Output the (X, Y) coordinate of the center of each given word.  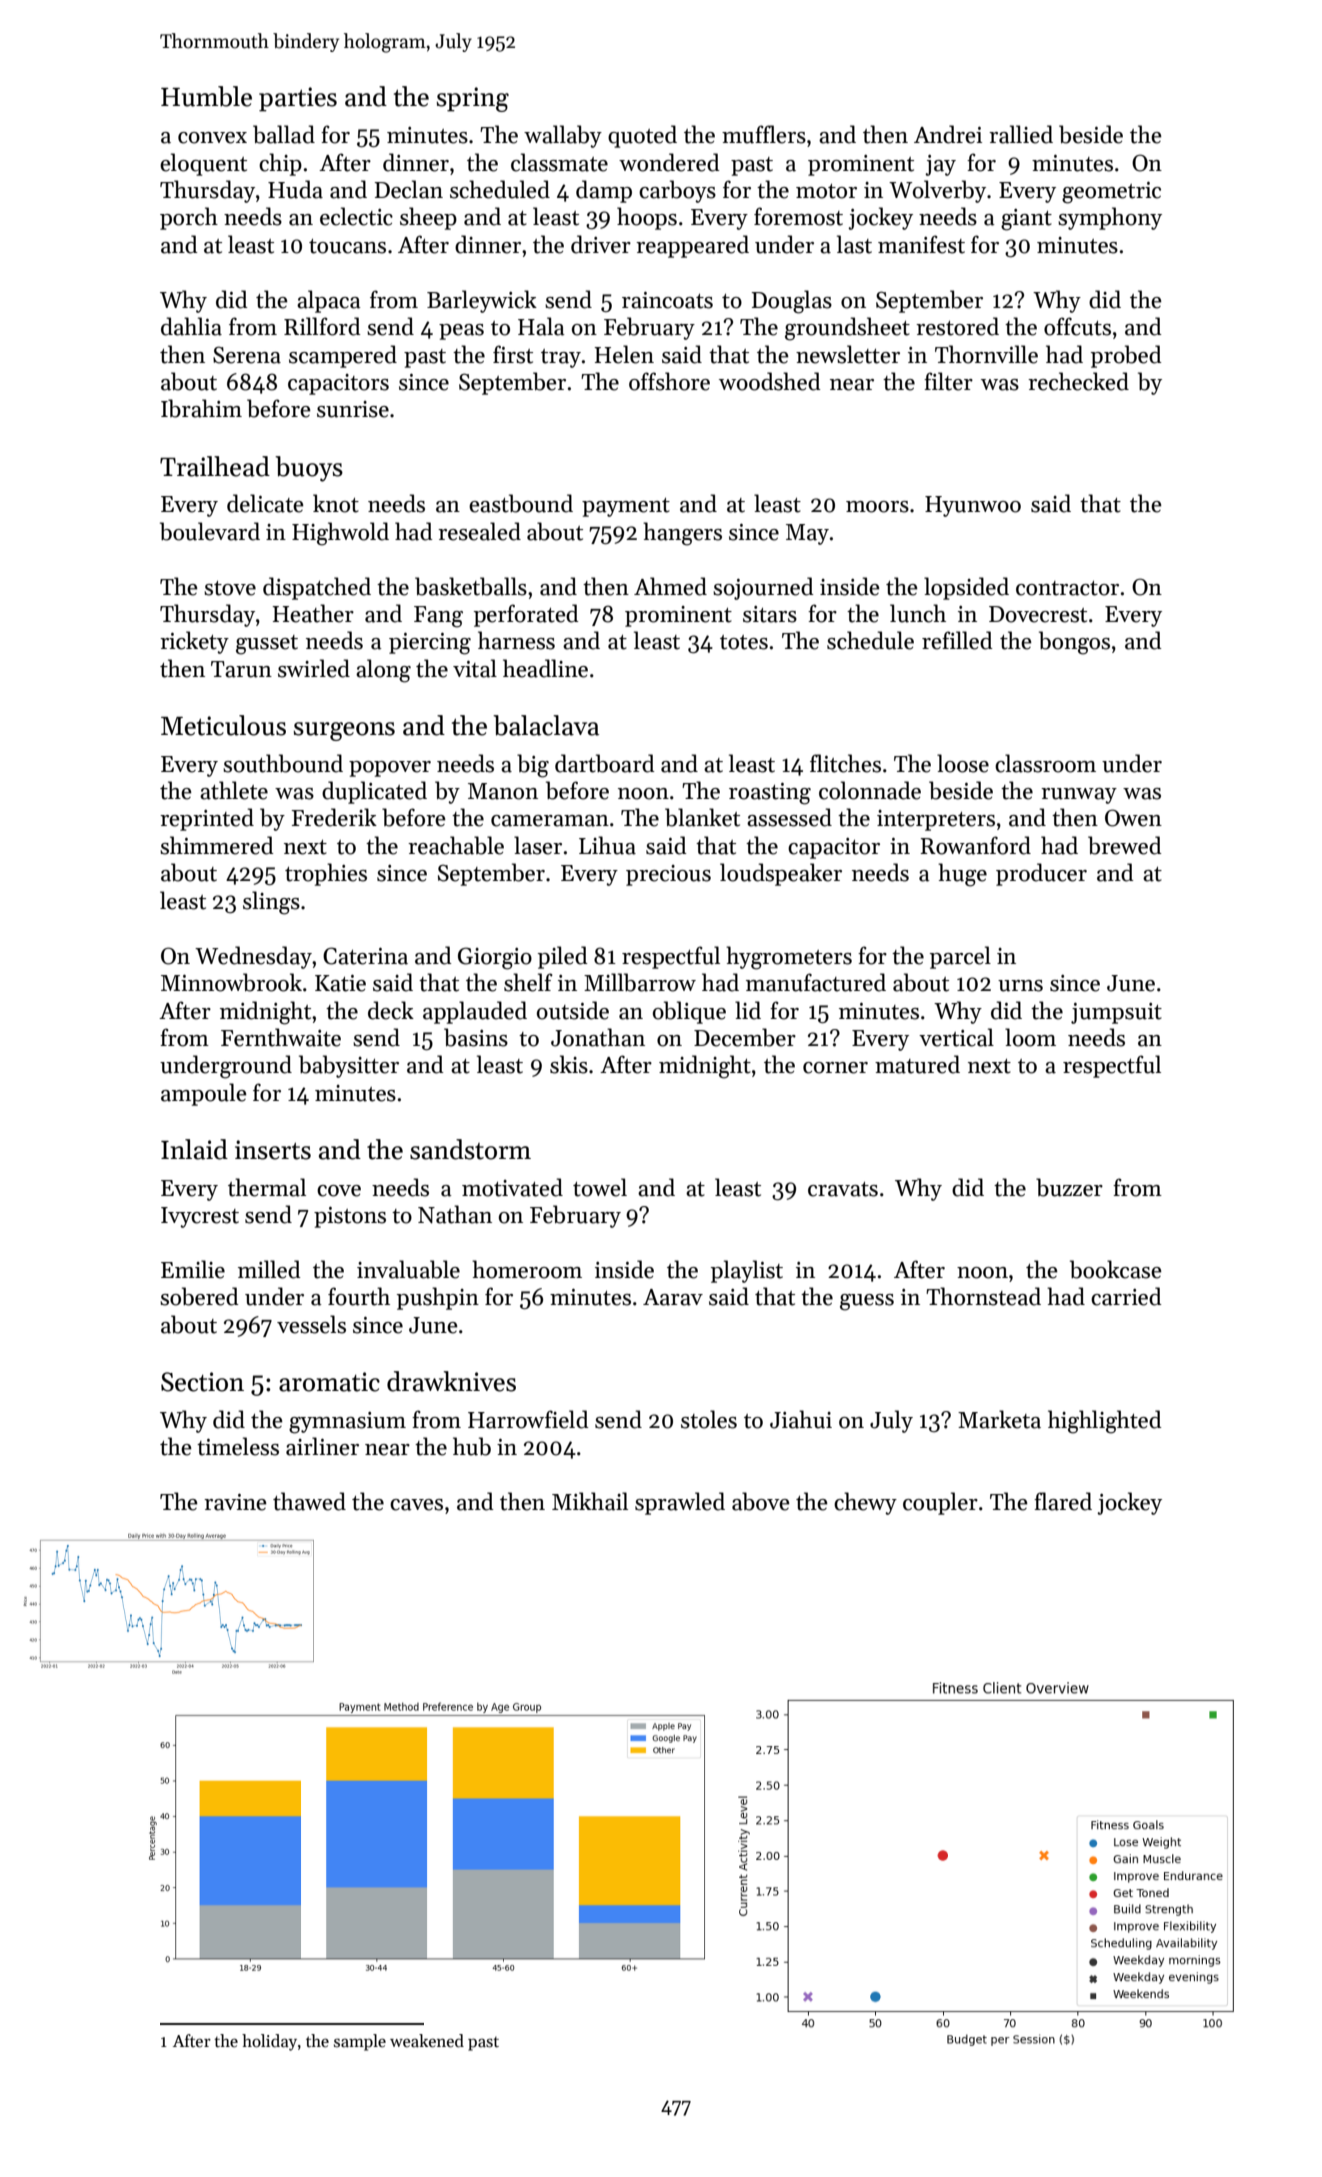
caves (416, 1505)
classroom (1045, 763)
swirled (314, 668)
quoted (642, 136)
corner (835, 1068)
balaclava (546, 725)
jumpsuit (1116, 1013)
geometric (1111, 193)
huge (962, 875)
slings (271, 903)
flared (1063, 1501)
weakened (427, 2041)
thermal (267, 1187)
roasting (770, 794)
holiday (269, 2042)
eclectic (356, 216)
